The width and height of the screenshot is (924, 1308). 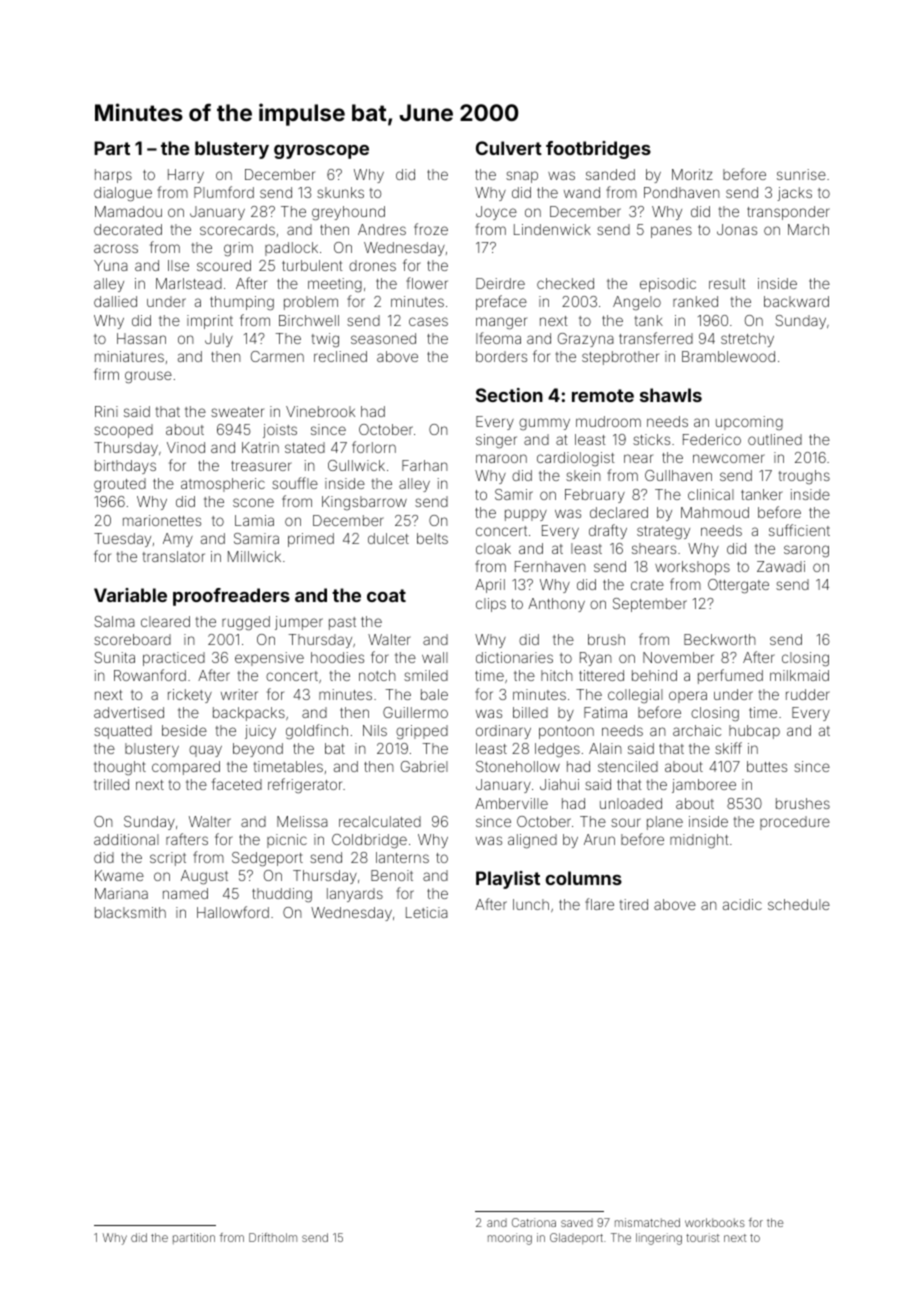 I want to click on Driftholm, so click(x=273, y=1237).
